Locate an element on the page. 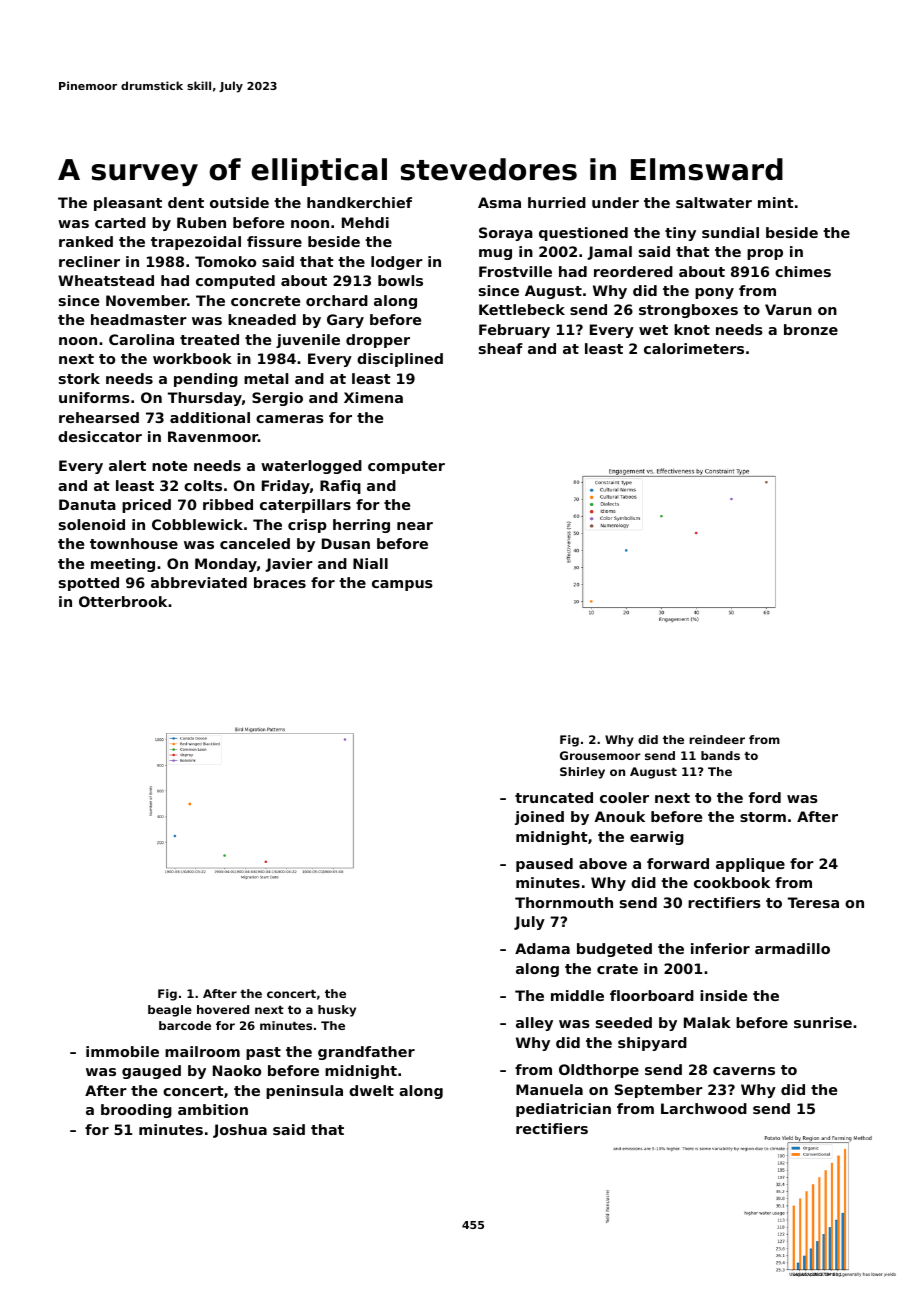 Image resolution: width=924 pixels, height=1311 pixels. wet is located at coordinates (653, 330).
